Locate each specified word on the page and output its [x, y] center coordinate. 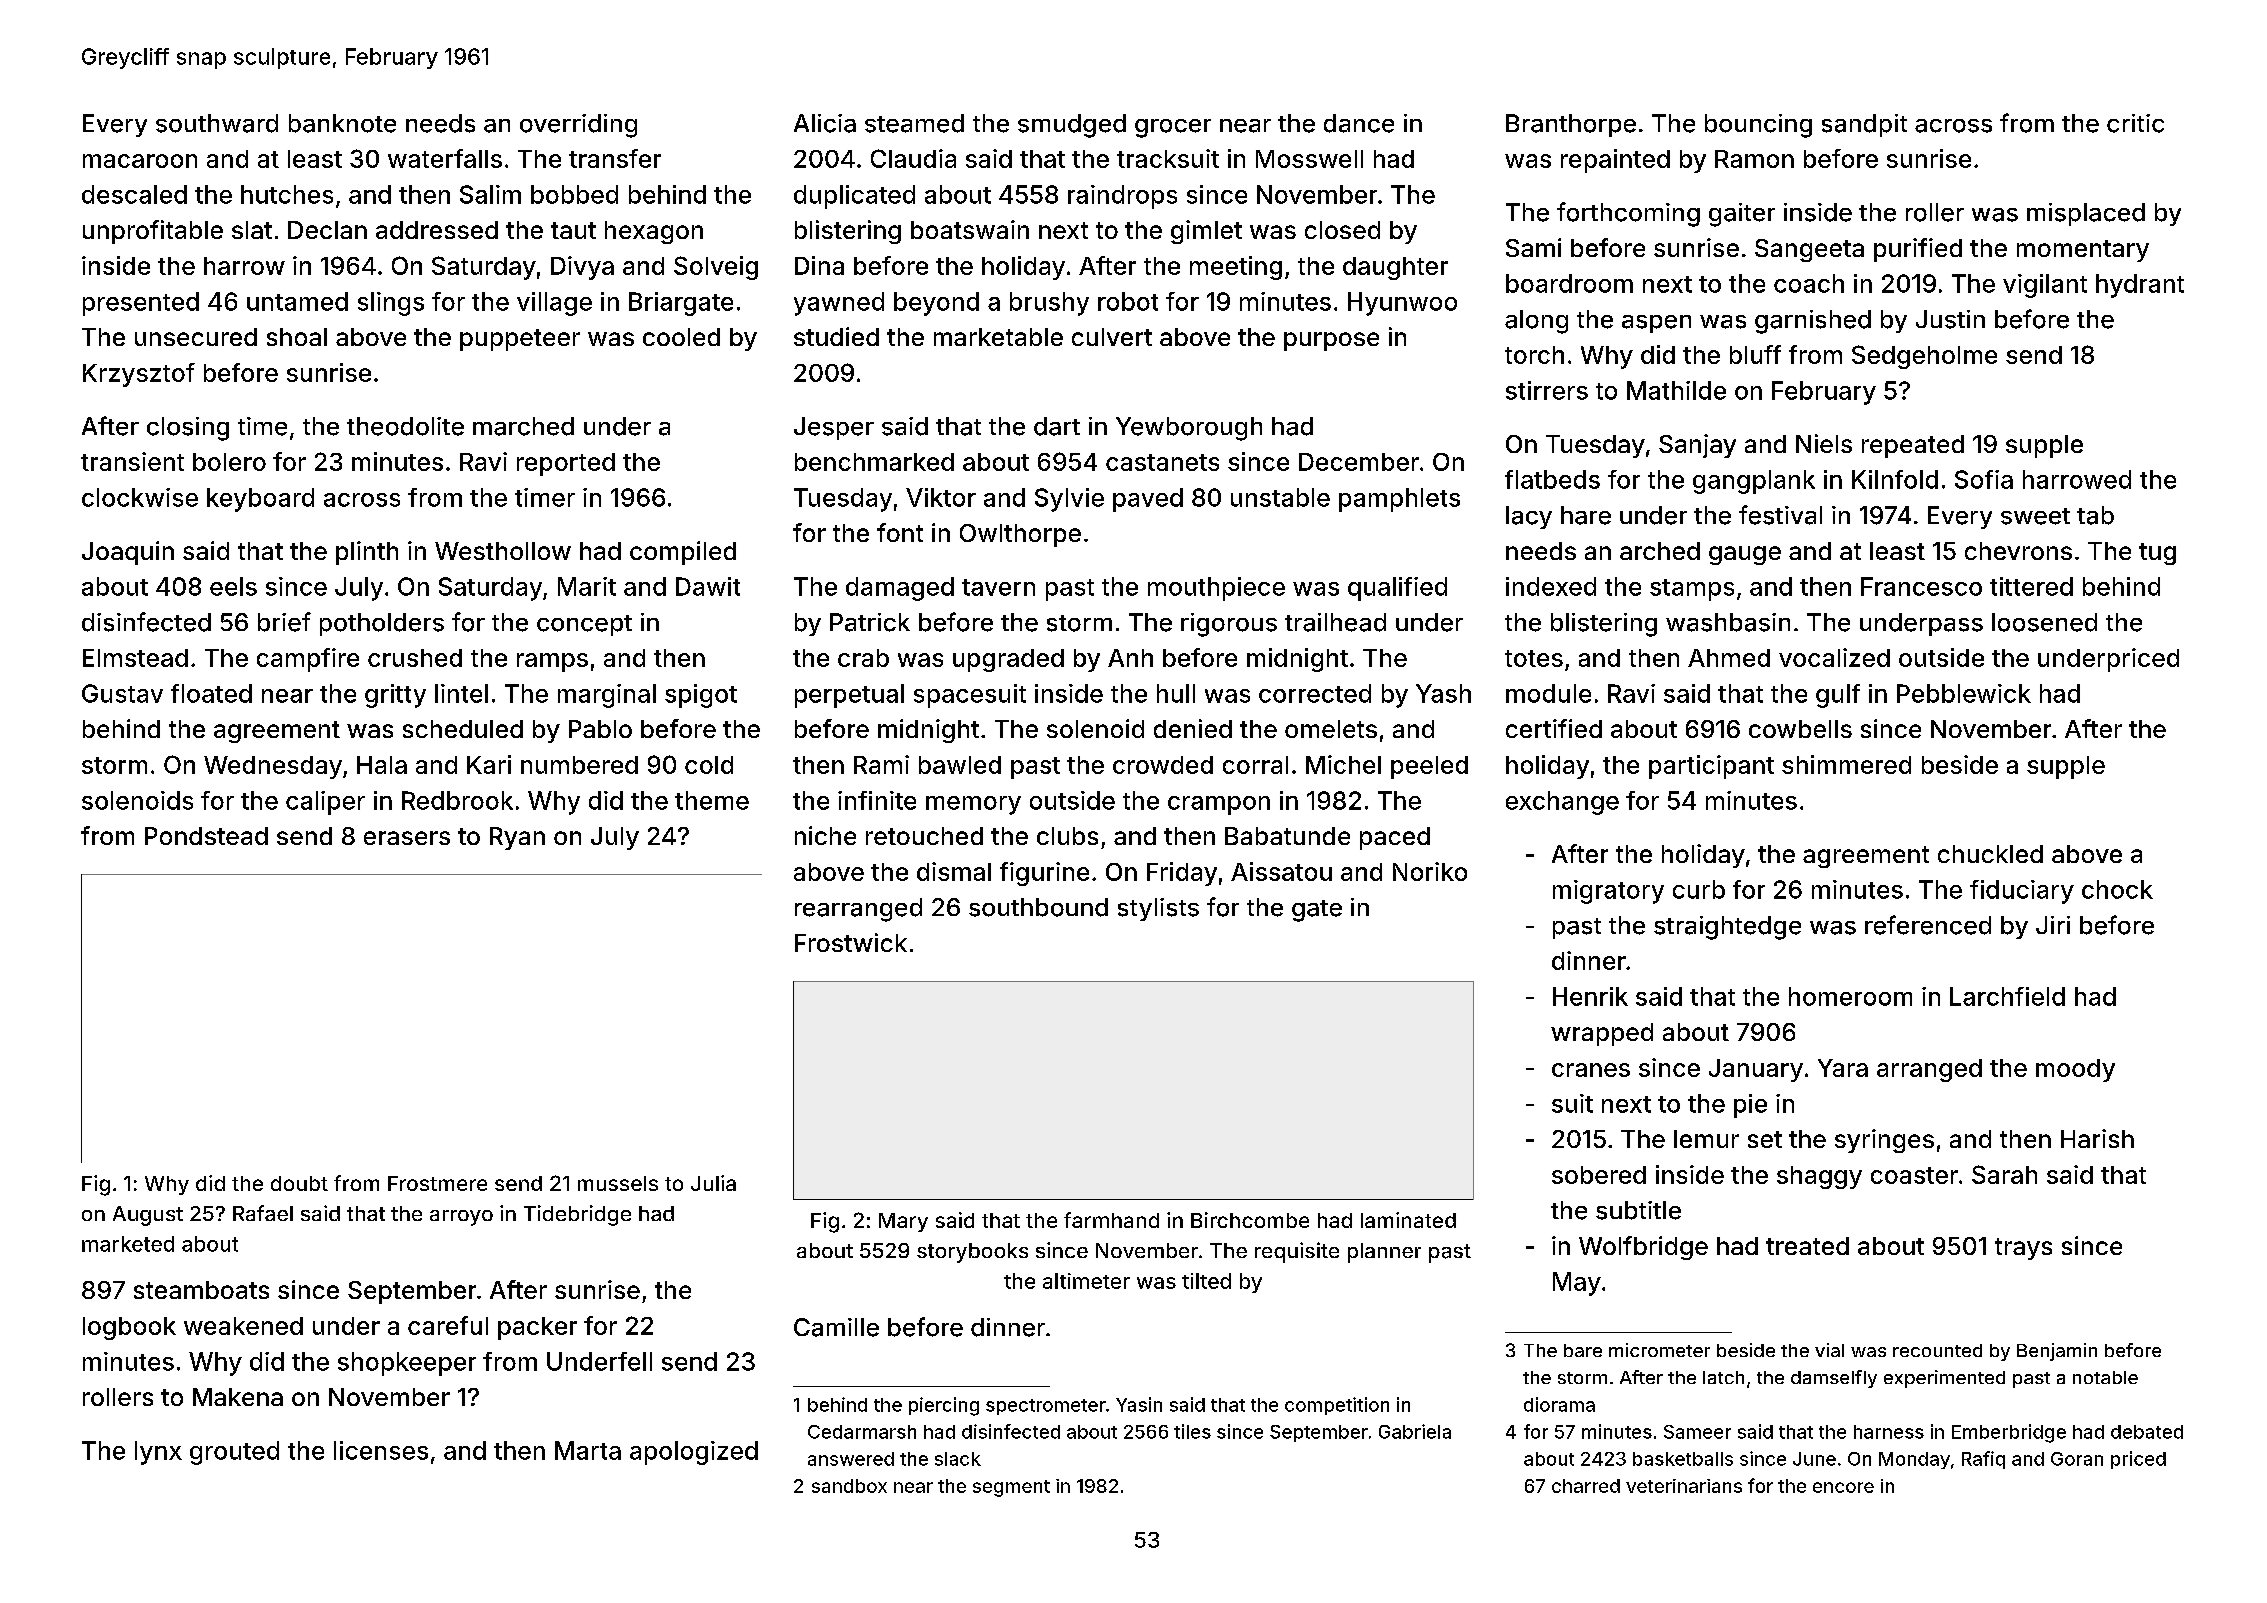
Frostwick [851, 942]
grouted [234, 1453]
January [1756, 1070]
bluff [1755, 354]
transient [132, 461]
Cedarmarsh [862, 1432]
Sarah [2004, 1174]
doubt [299, 1183]
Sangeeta [1809, 250]
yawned [839, 304]
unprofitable [153, 232]
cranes [1591, 1070]
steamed [914, 123]
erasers [407, 838]
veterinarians [1684, 1486]
